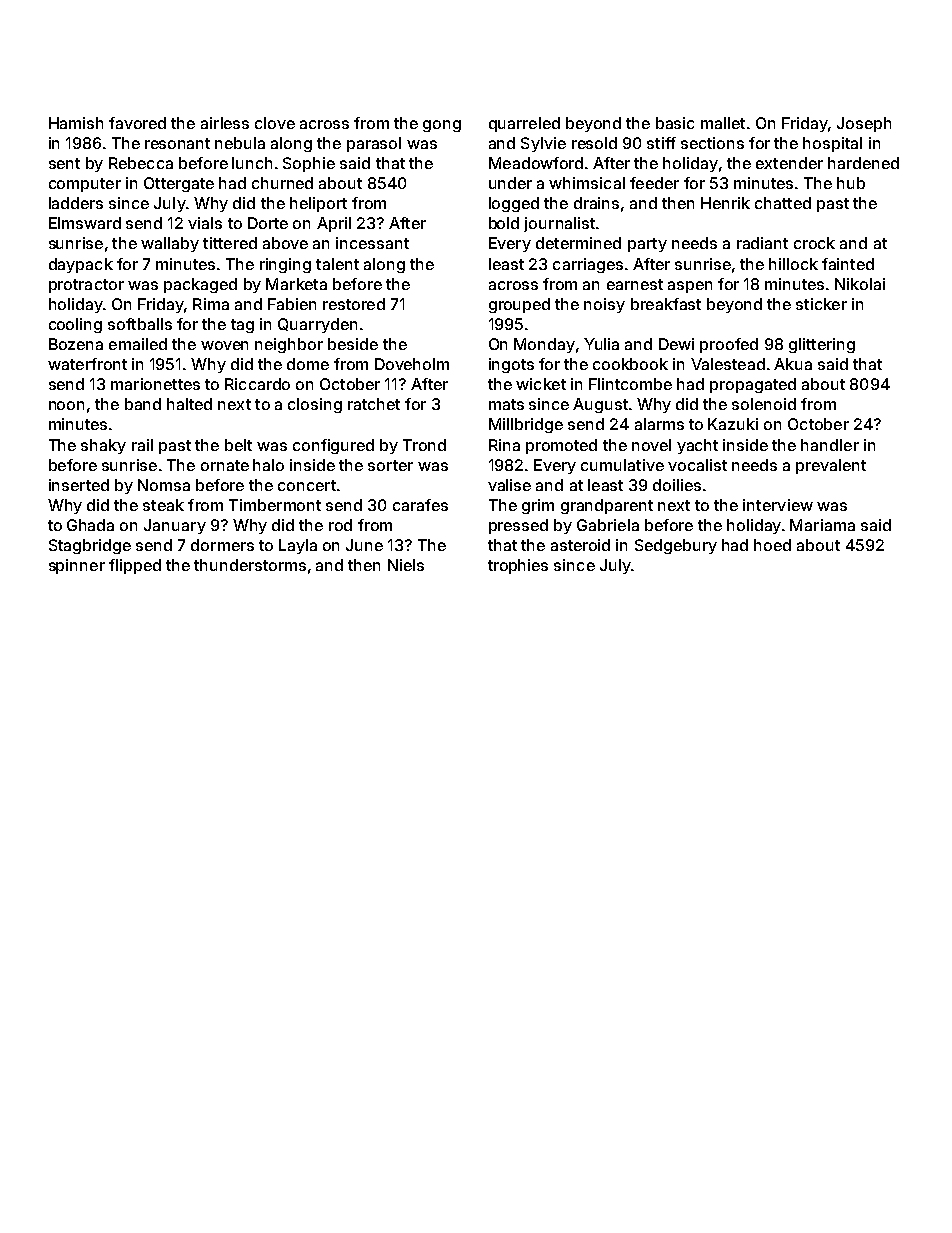  I want to click on Millbridge, so click(526, 425).
